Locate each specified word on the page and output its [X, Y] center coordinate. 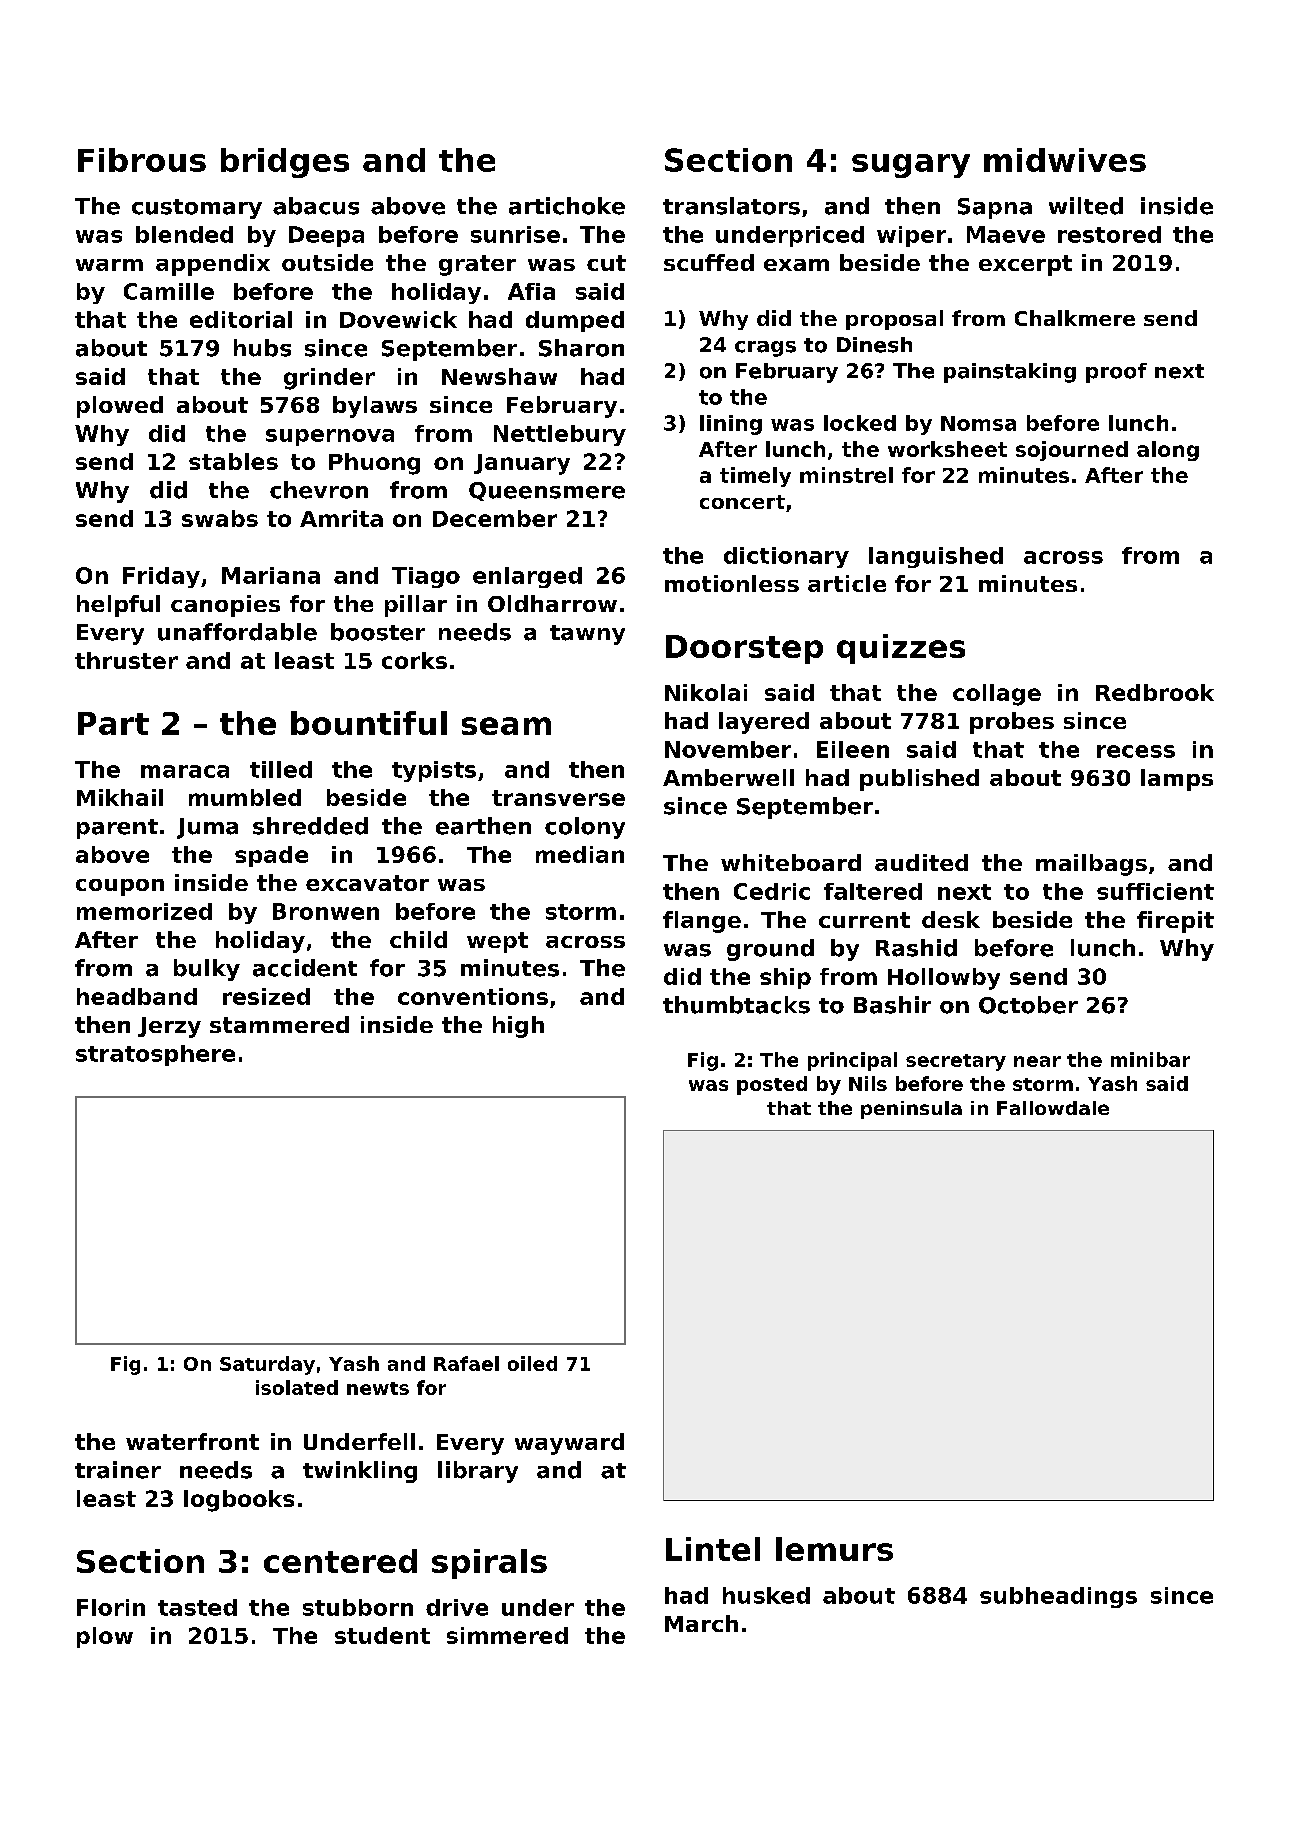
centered [340, 1561]
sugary [911, 166]
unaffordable [237, 632]
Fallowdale [1053, 1108]
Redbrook [1155, 692]
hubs [262, 348]
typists [434, 771]
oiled [532, 1363]
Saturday [267, 1365]
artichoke [567, 206]
